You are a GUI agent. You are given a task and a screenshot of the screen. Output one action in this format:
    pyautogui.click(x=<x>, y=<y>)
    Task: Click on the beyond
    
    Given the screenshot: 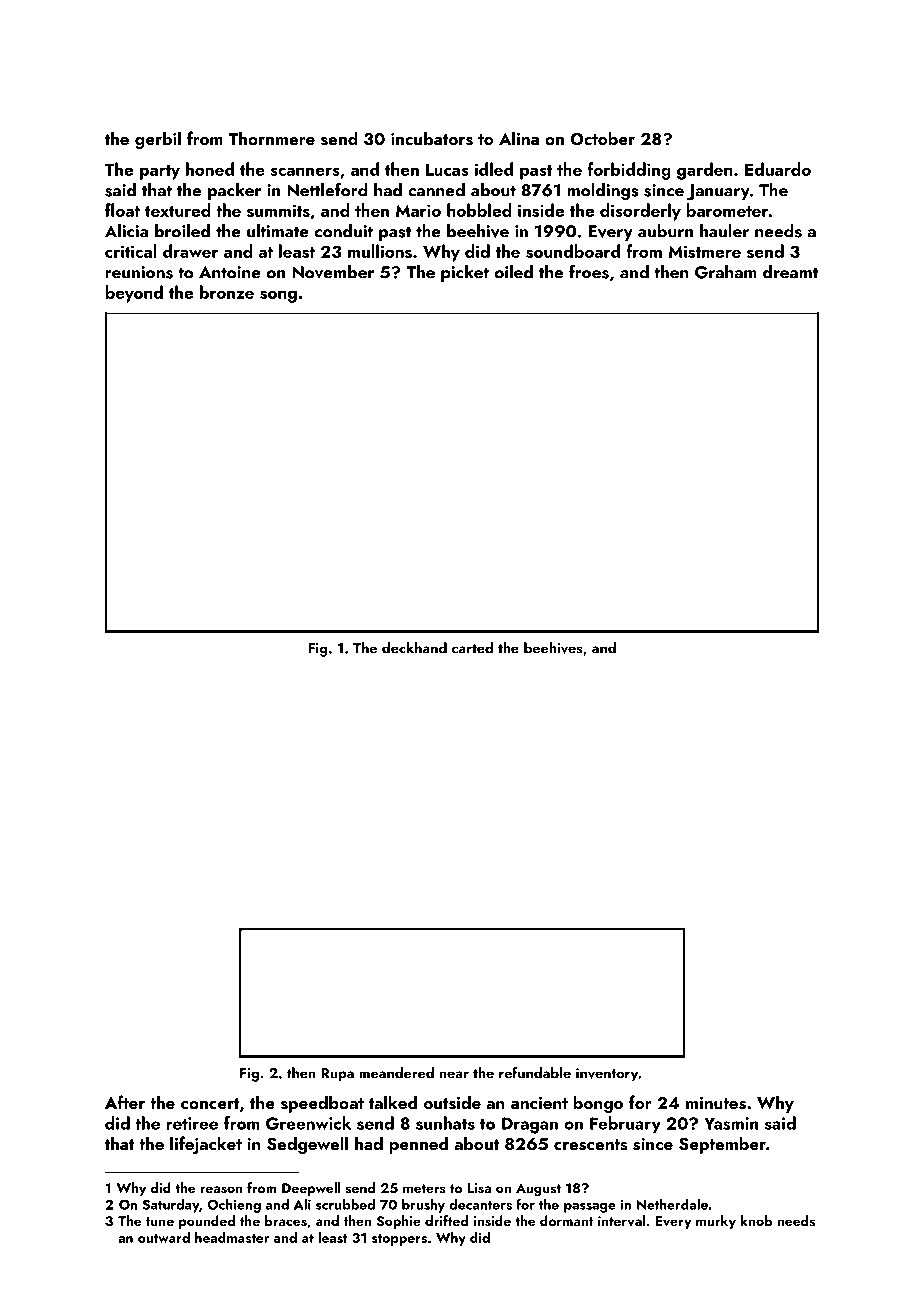 What is the action you would take?
    pyautogui.click(x=134, y=294)
